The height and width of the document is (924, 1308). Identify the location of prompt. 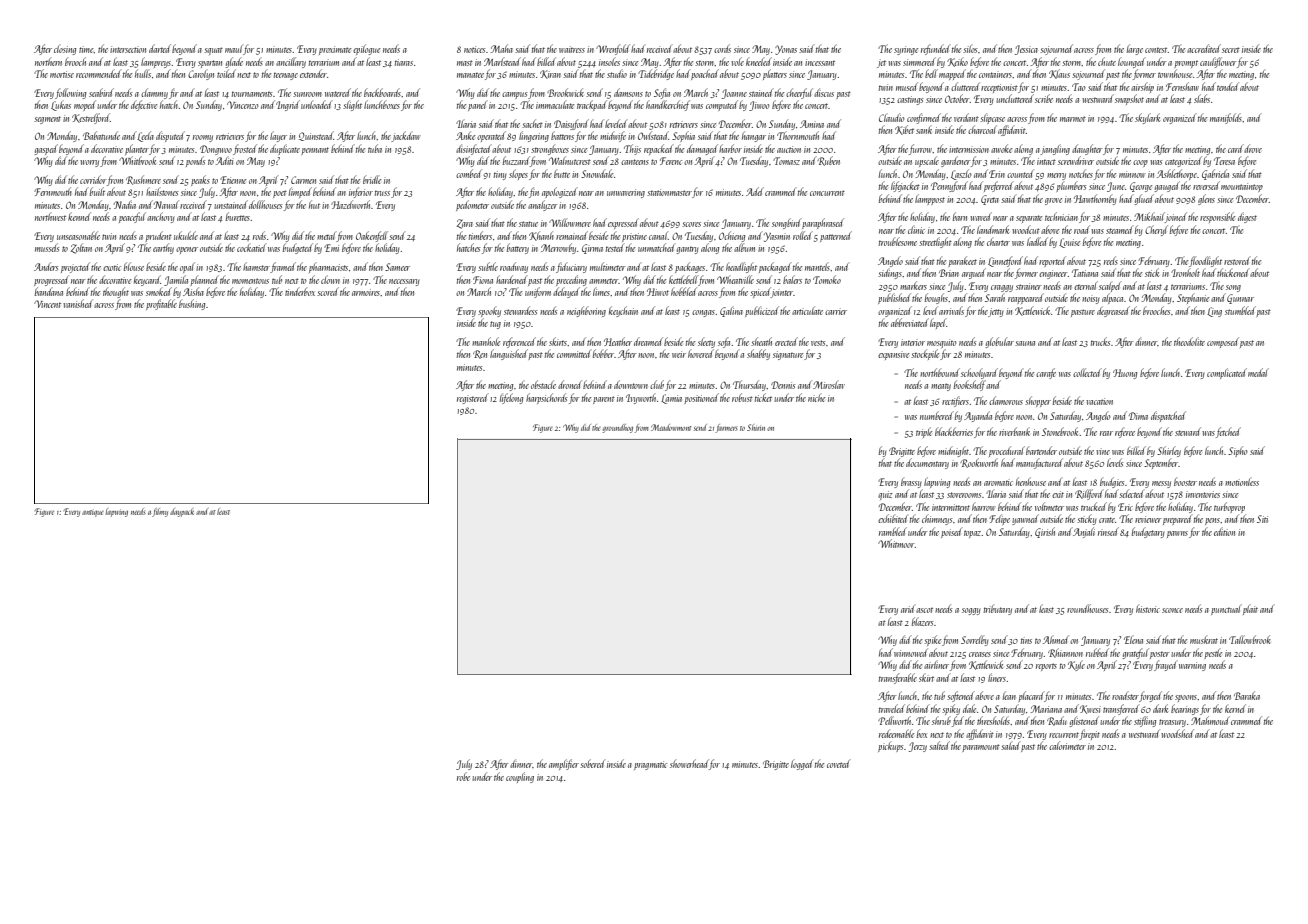
(1186, 64).
